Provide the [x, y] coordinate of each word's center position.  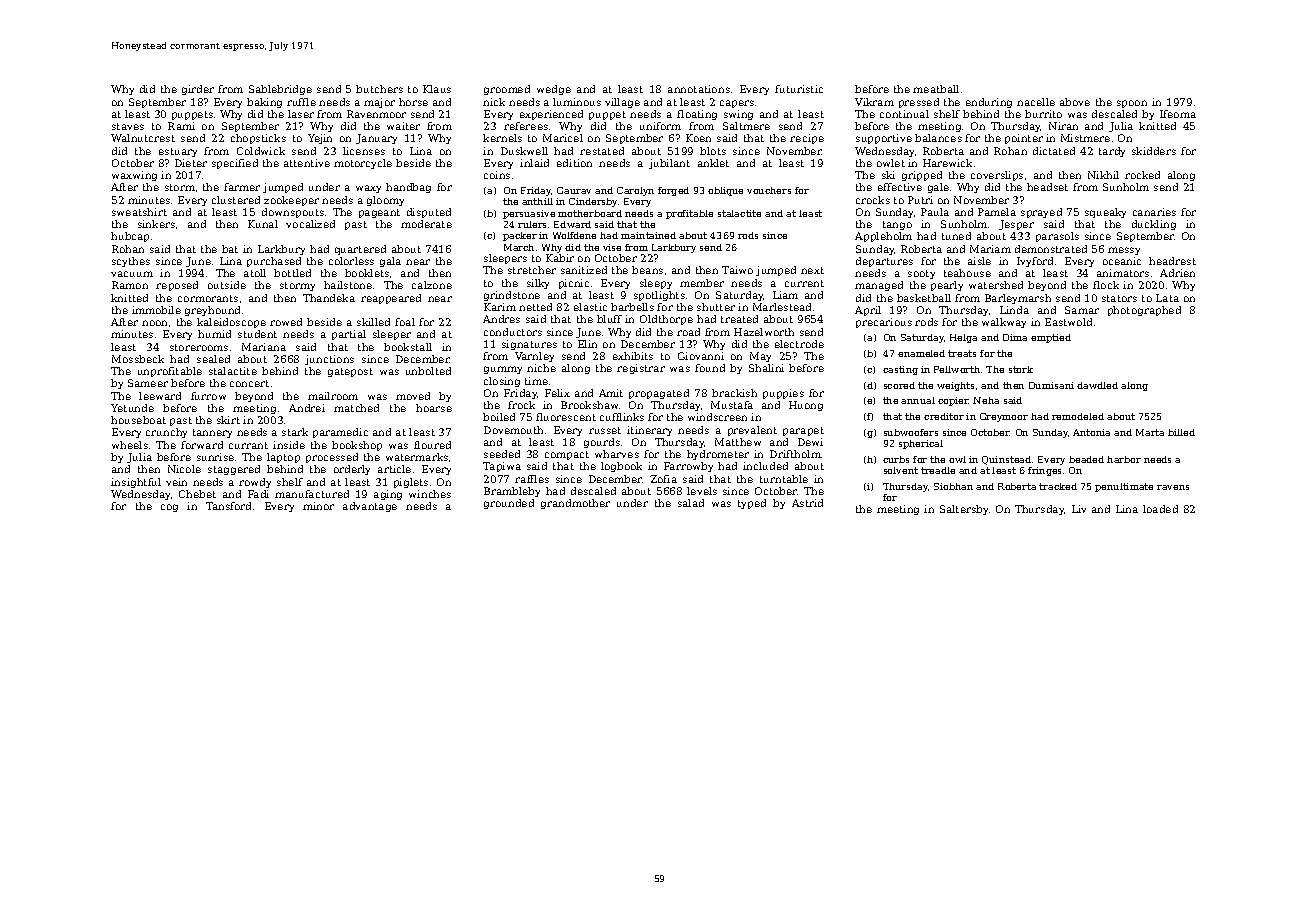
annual [918, 400]
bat [230, 249]
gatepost [350, 372]
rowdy [255, 483]
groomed [507, 90]
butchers [379, 89]
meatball [936, 89]
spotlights [659, 296]
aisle [979, 261]
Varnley [534, 357]
